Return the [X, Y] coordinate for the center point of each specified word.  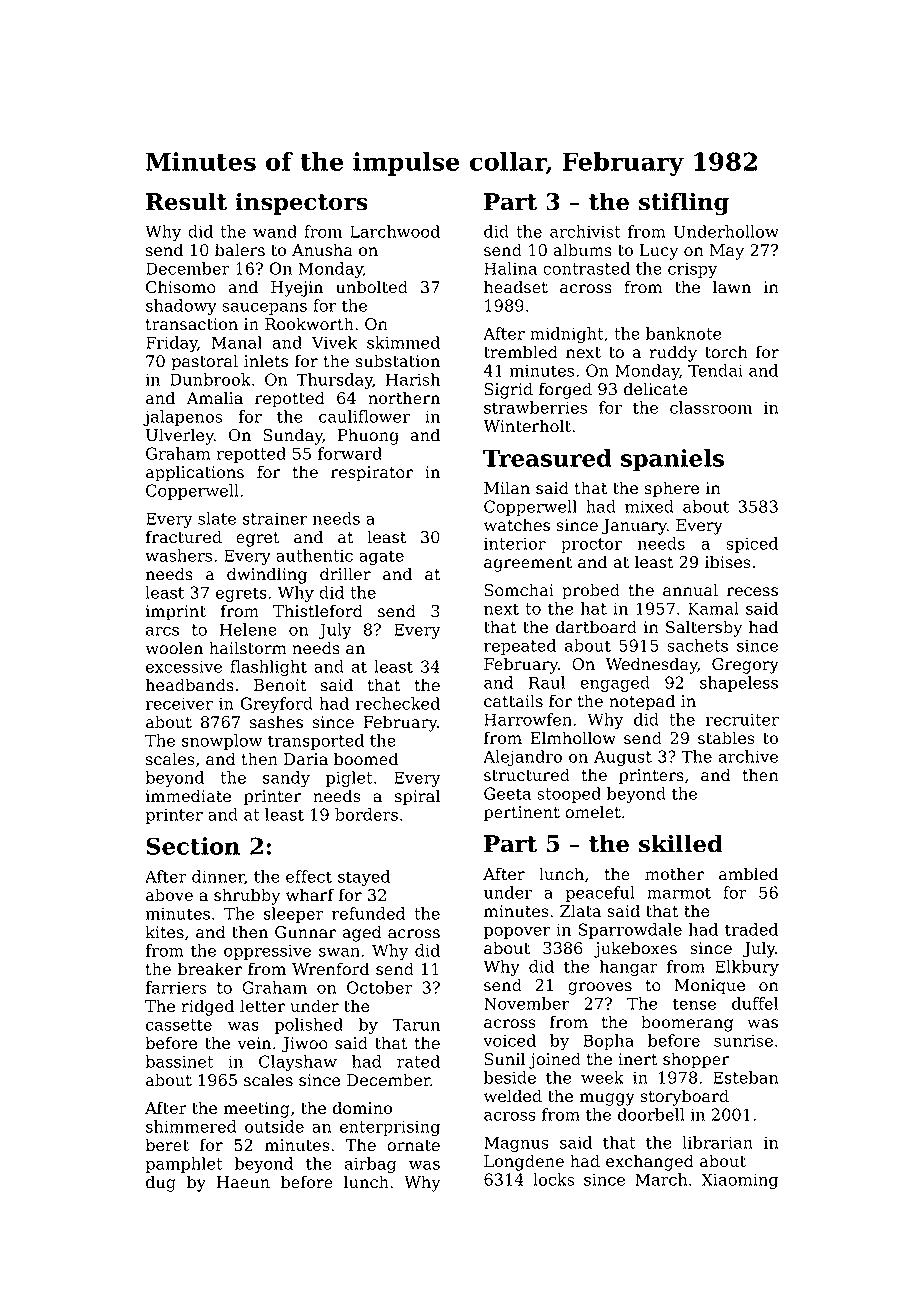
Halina [510, 268]
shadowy [181, 307]
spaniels [672, 460]
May [727, 252]
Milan [507, 488]
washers [178, 555]
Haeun [243, 1182]
